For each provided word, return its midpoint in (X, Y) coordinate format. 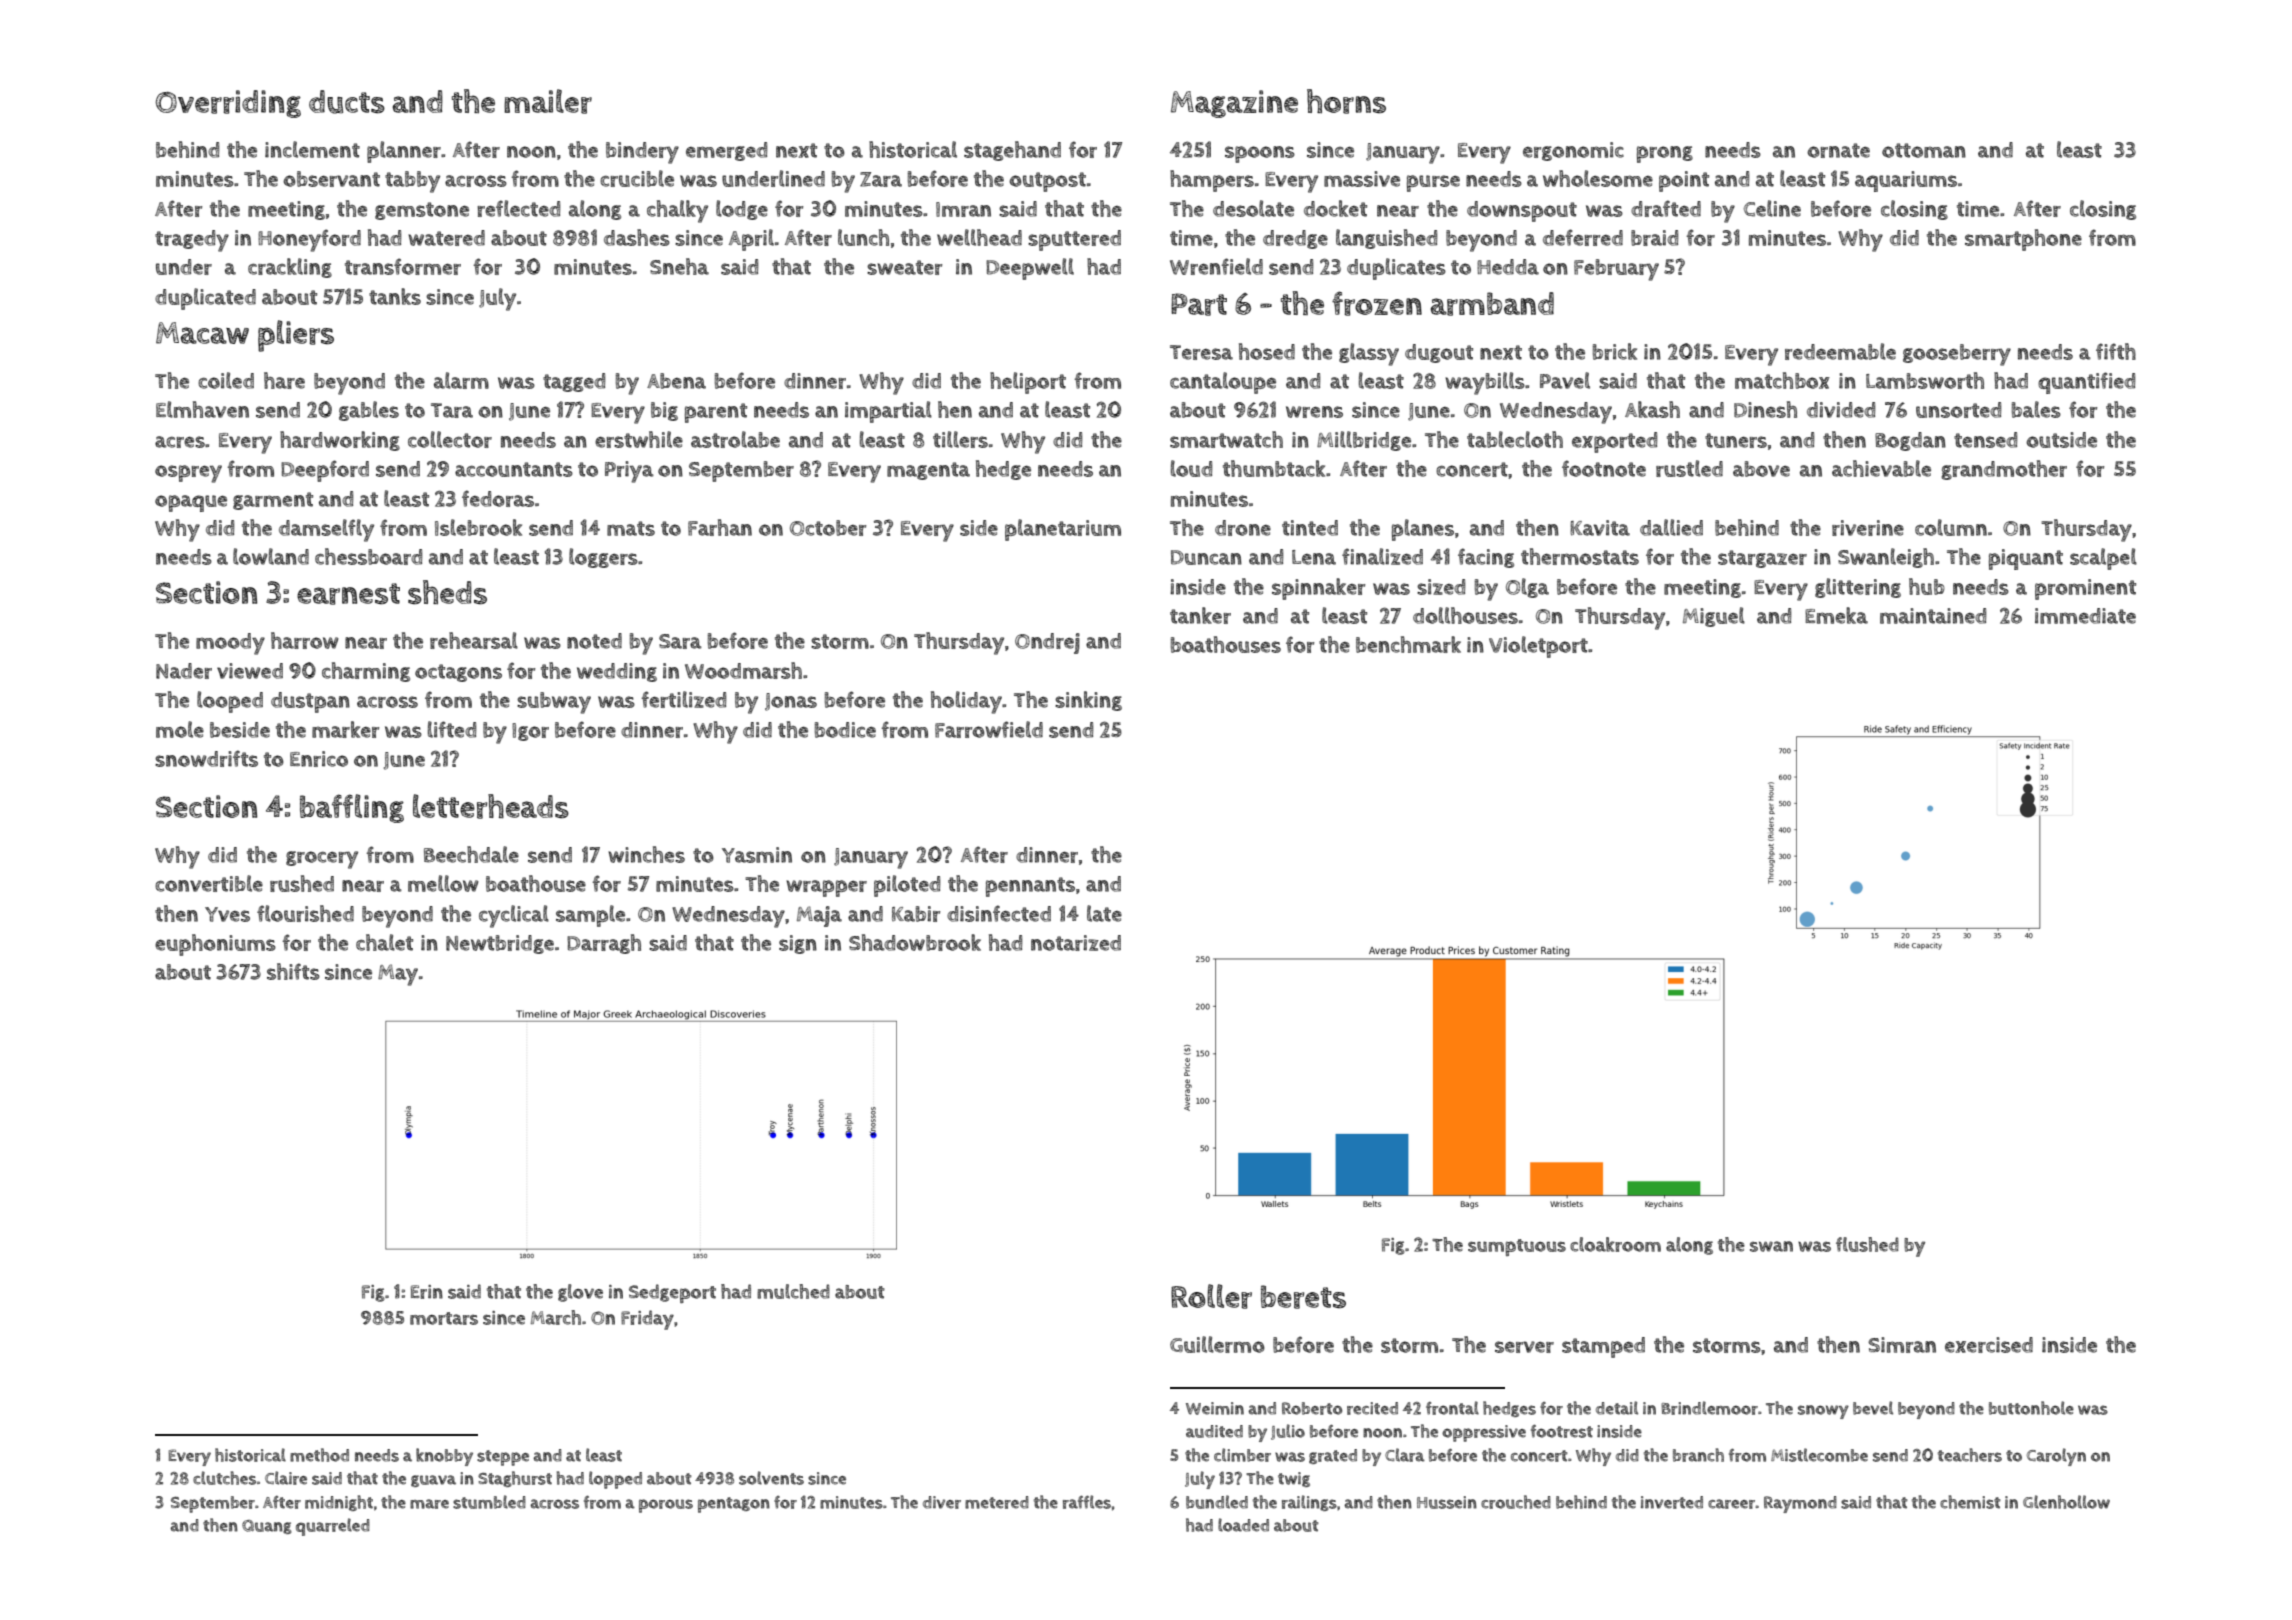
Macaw (202, 333)
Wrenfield (1216, 266)
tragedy (192, 241)
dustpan (310, 702)
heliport (1028, 383)
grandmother (2004, 470)
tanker (1200, 615)
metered (997, 1502)
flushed (1867, 1244)
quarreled (333, 1527)
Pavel (1565, 380)
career (1731, 1504)
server (1524, 1347)
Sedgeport (672, 1293)
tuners (1736, 440)
